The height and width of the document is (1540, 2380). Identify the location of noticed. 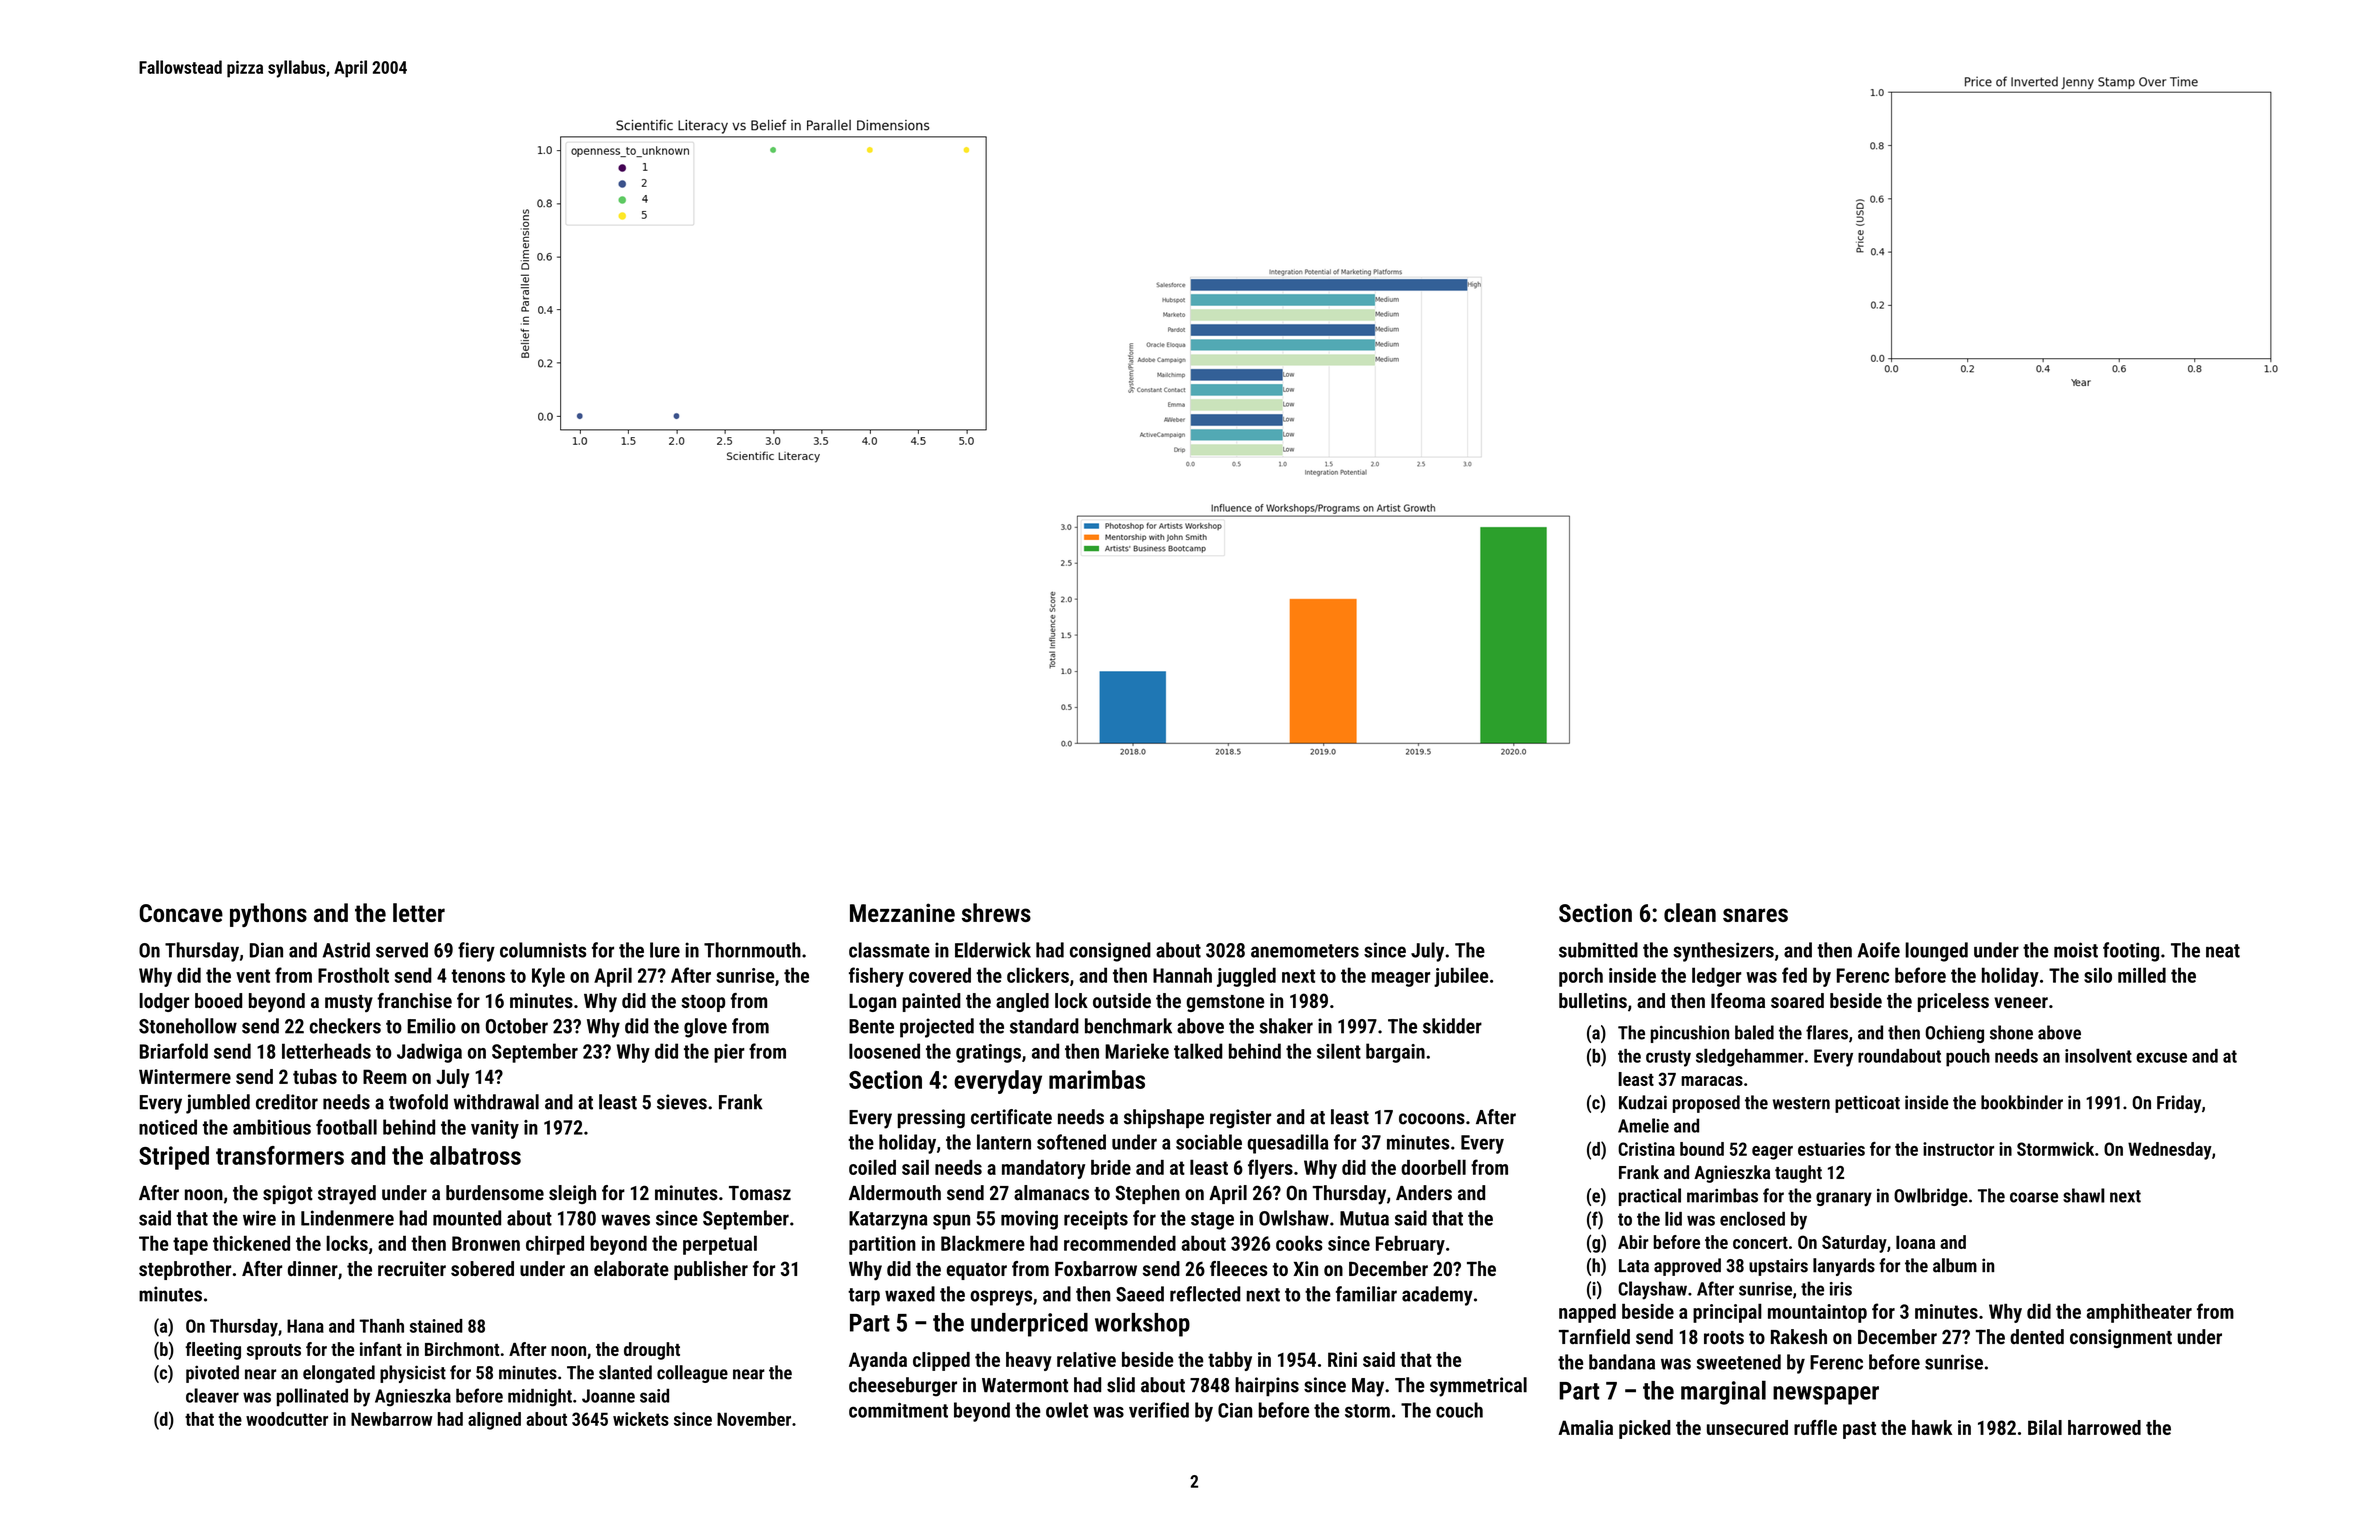
(168, 1127).
